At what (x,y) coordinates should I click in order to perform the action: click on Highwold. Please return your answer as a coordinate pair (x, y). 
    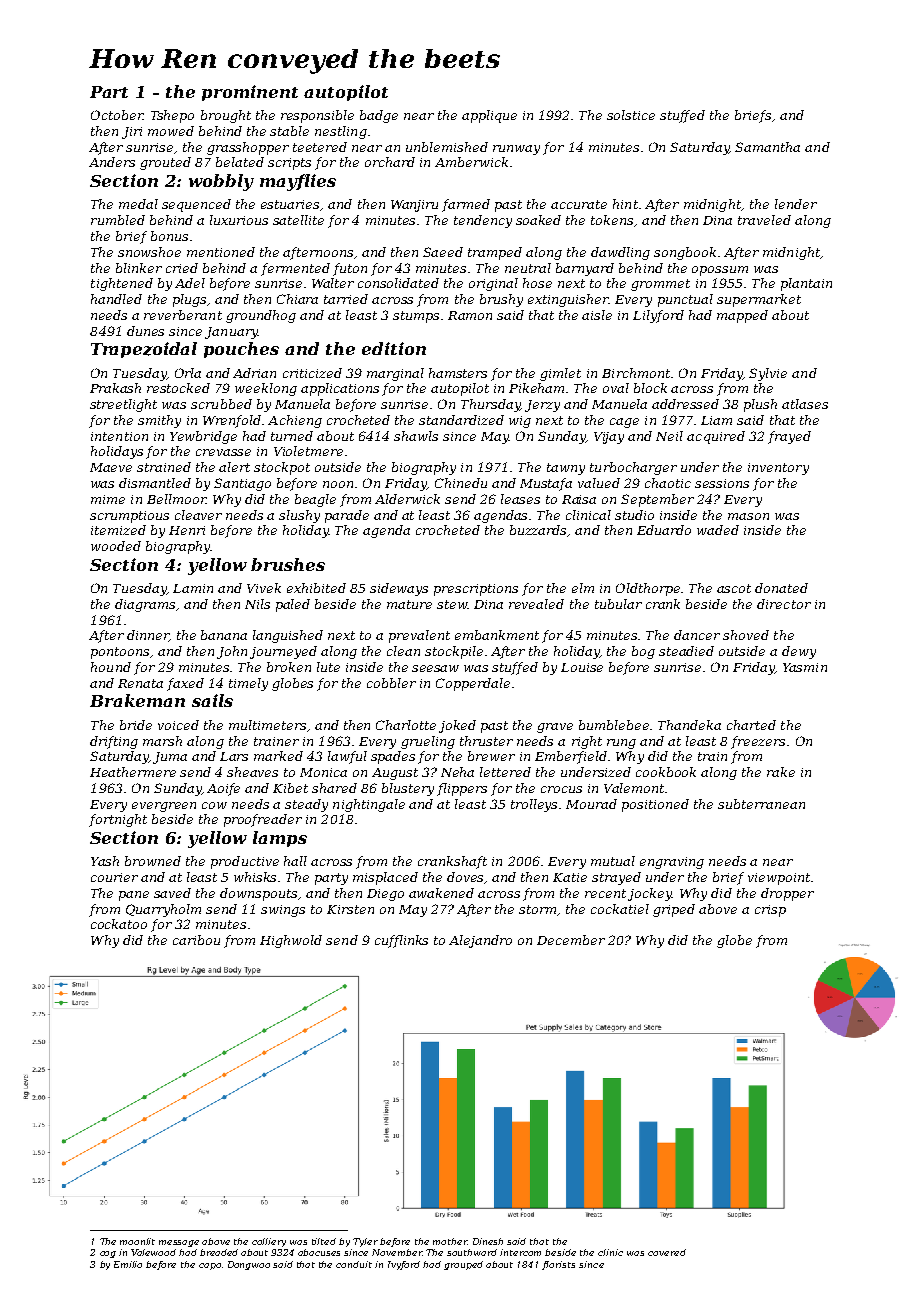
    Looking at the image, I should click on (291, 941).
